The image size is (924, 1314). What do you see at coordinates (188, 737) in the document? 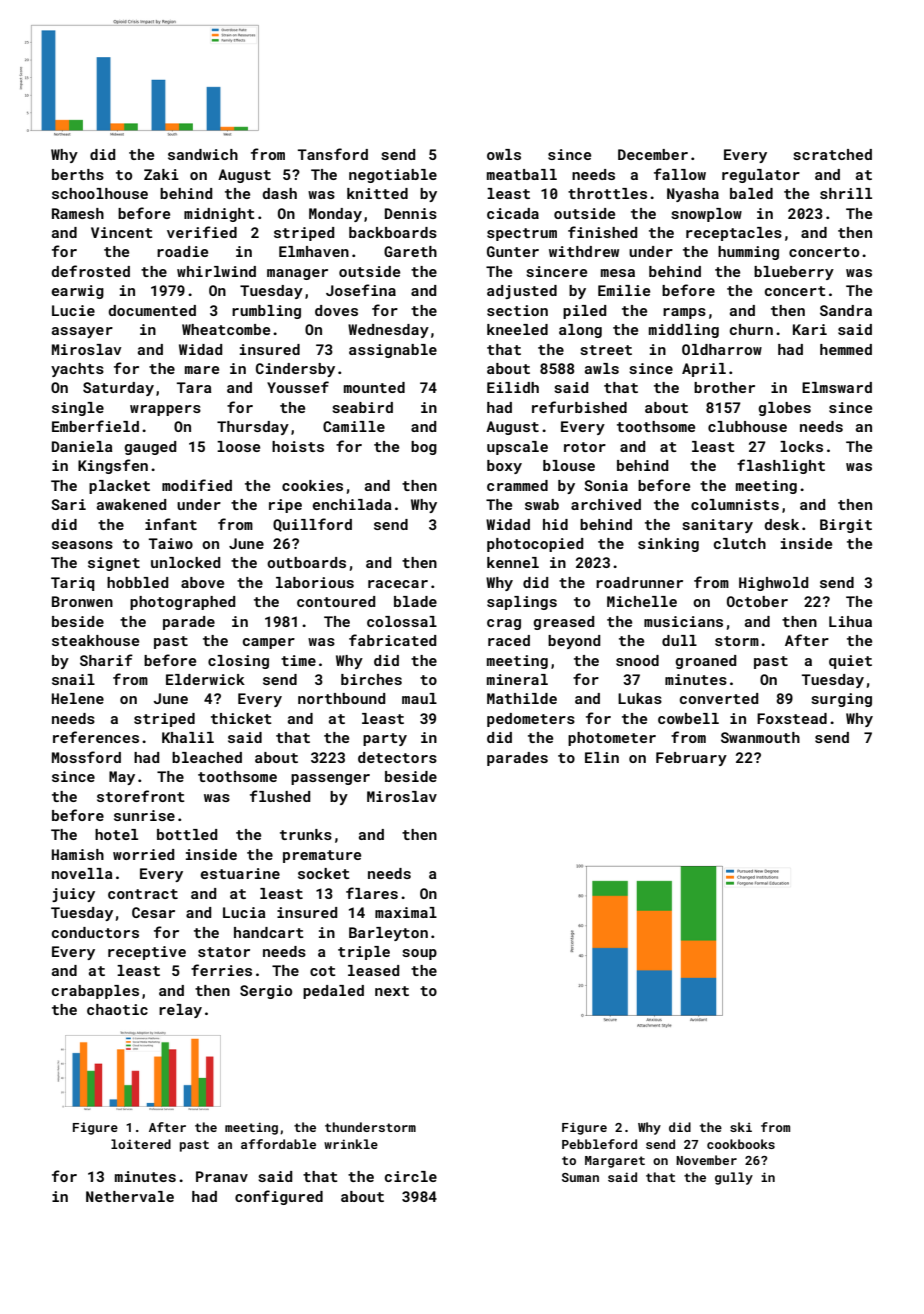
I see `Khalil` at bounding box center [188, 737].
